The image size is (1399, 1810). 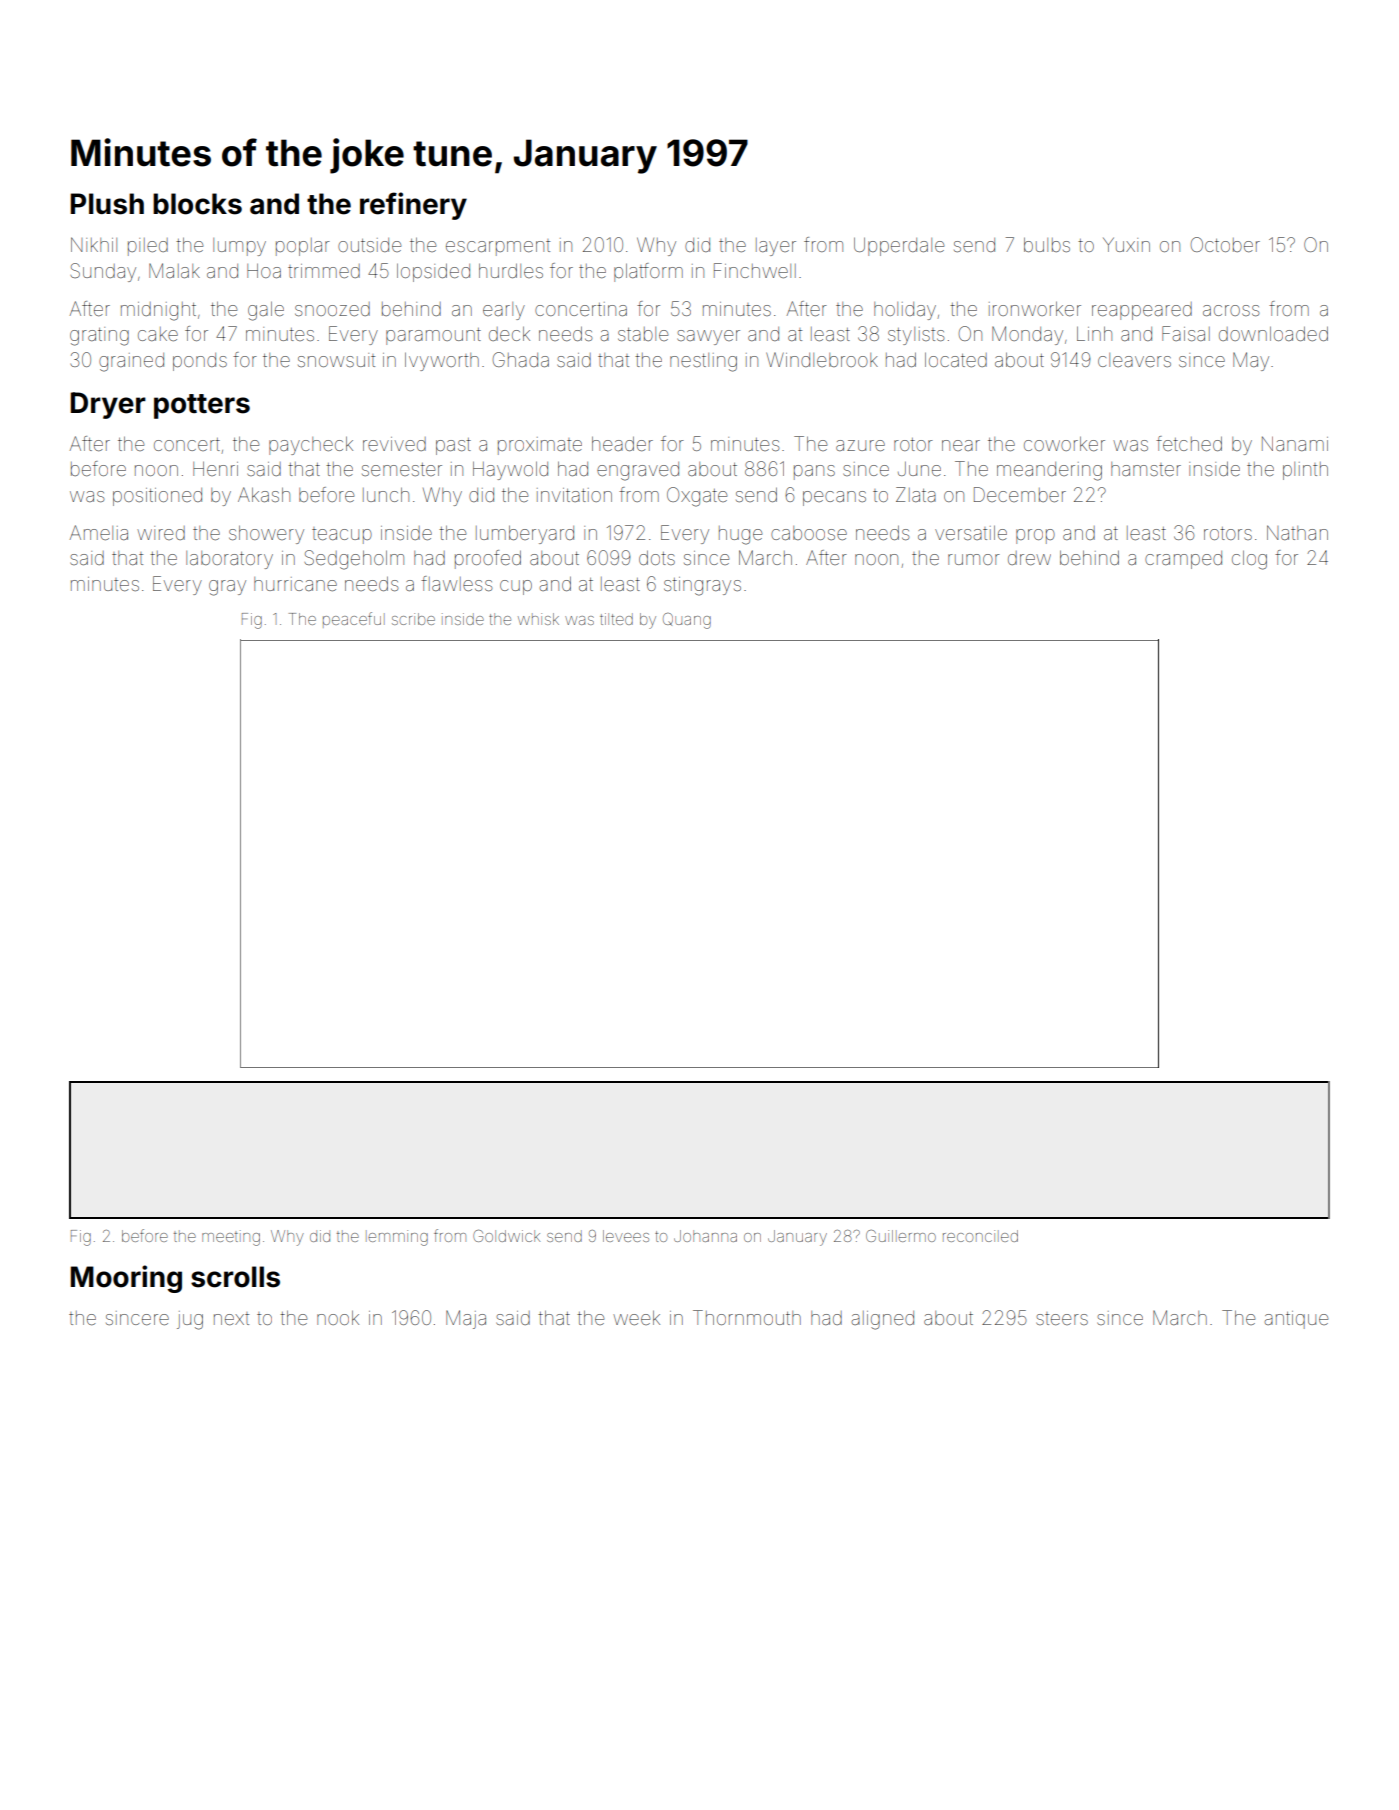 I want to click on fetched, so click(x=1189, y=443).
